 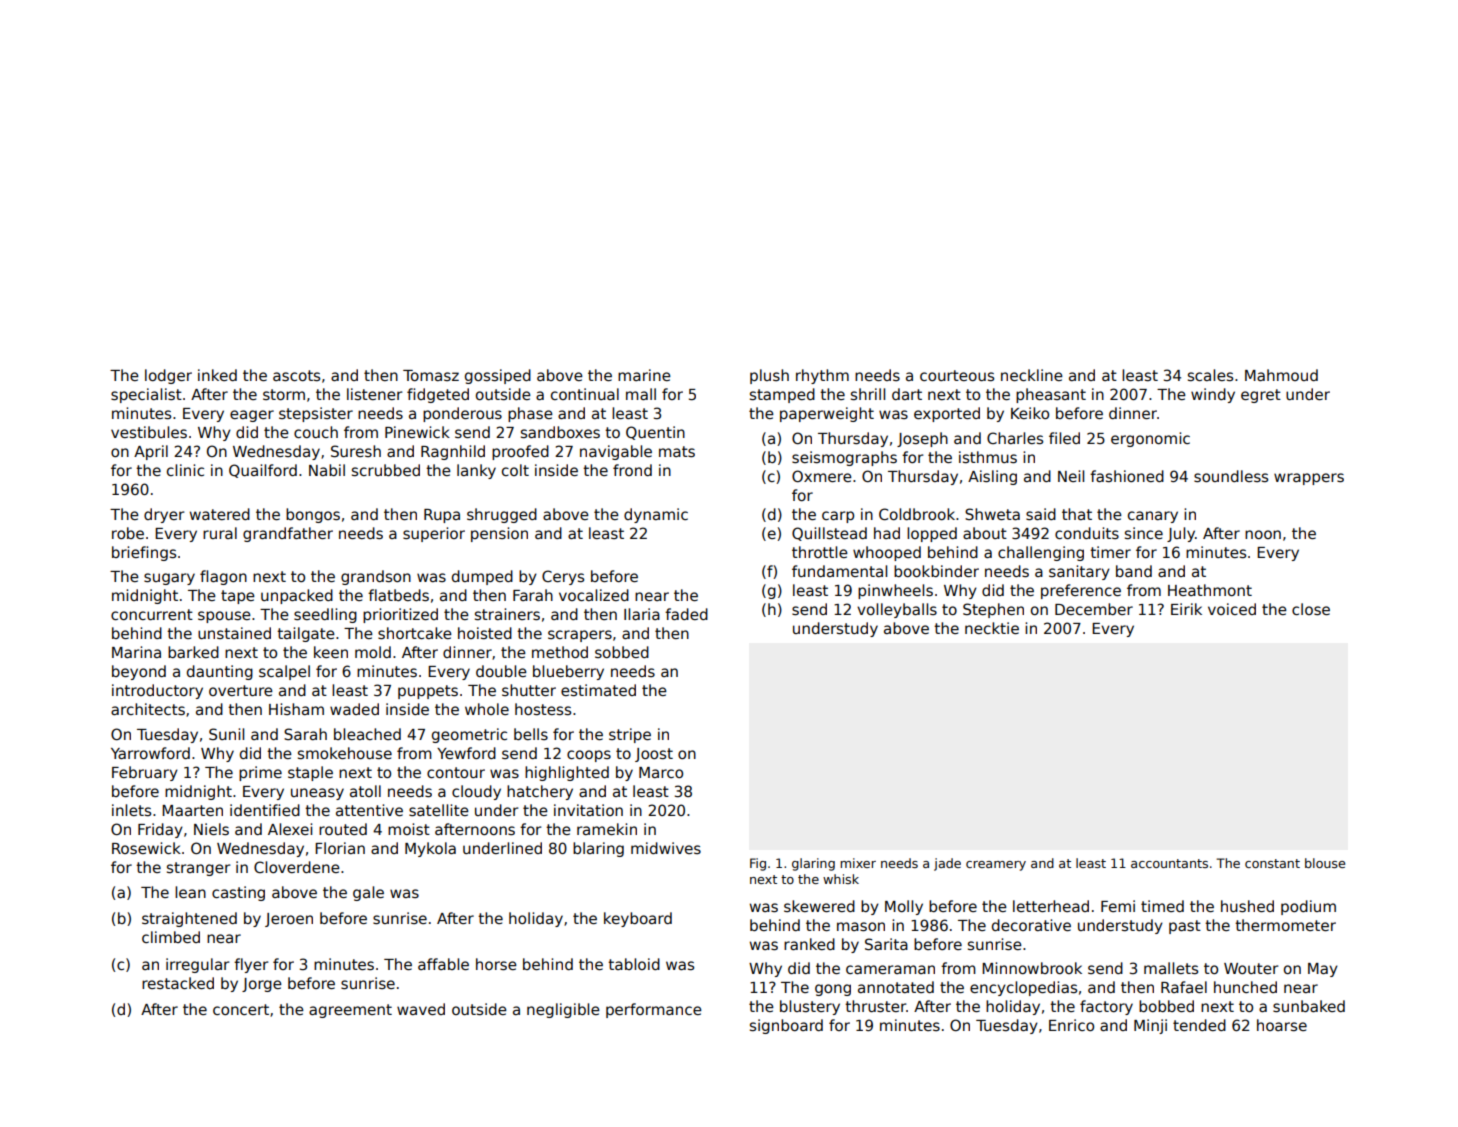 What do you see at coordinates (482, 577) in the page?
I see `dumped` at bounding box center [482, 577].
